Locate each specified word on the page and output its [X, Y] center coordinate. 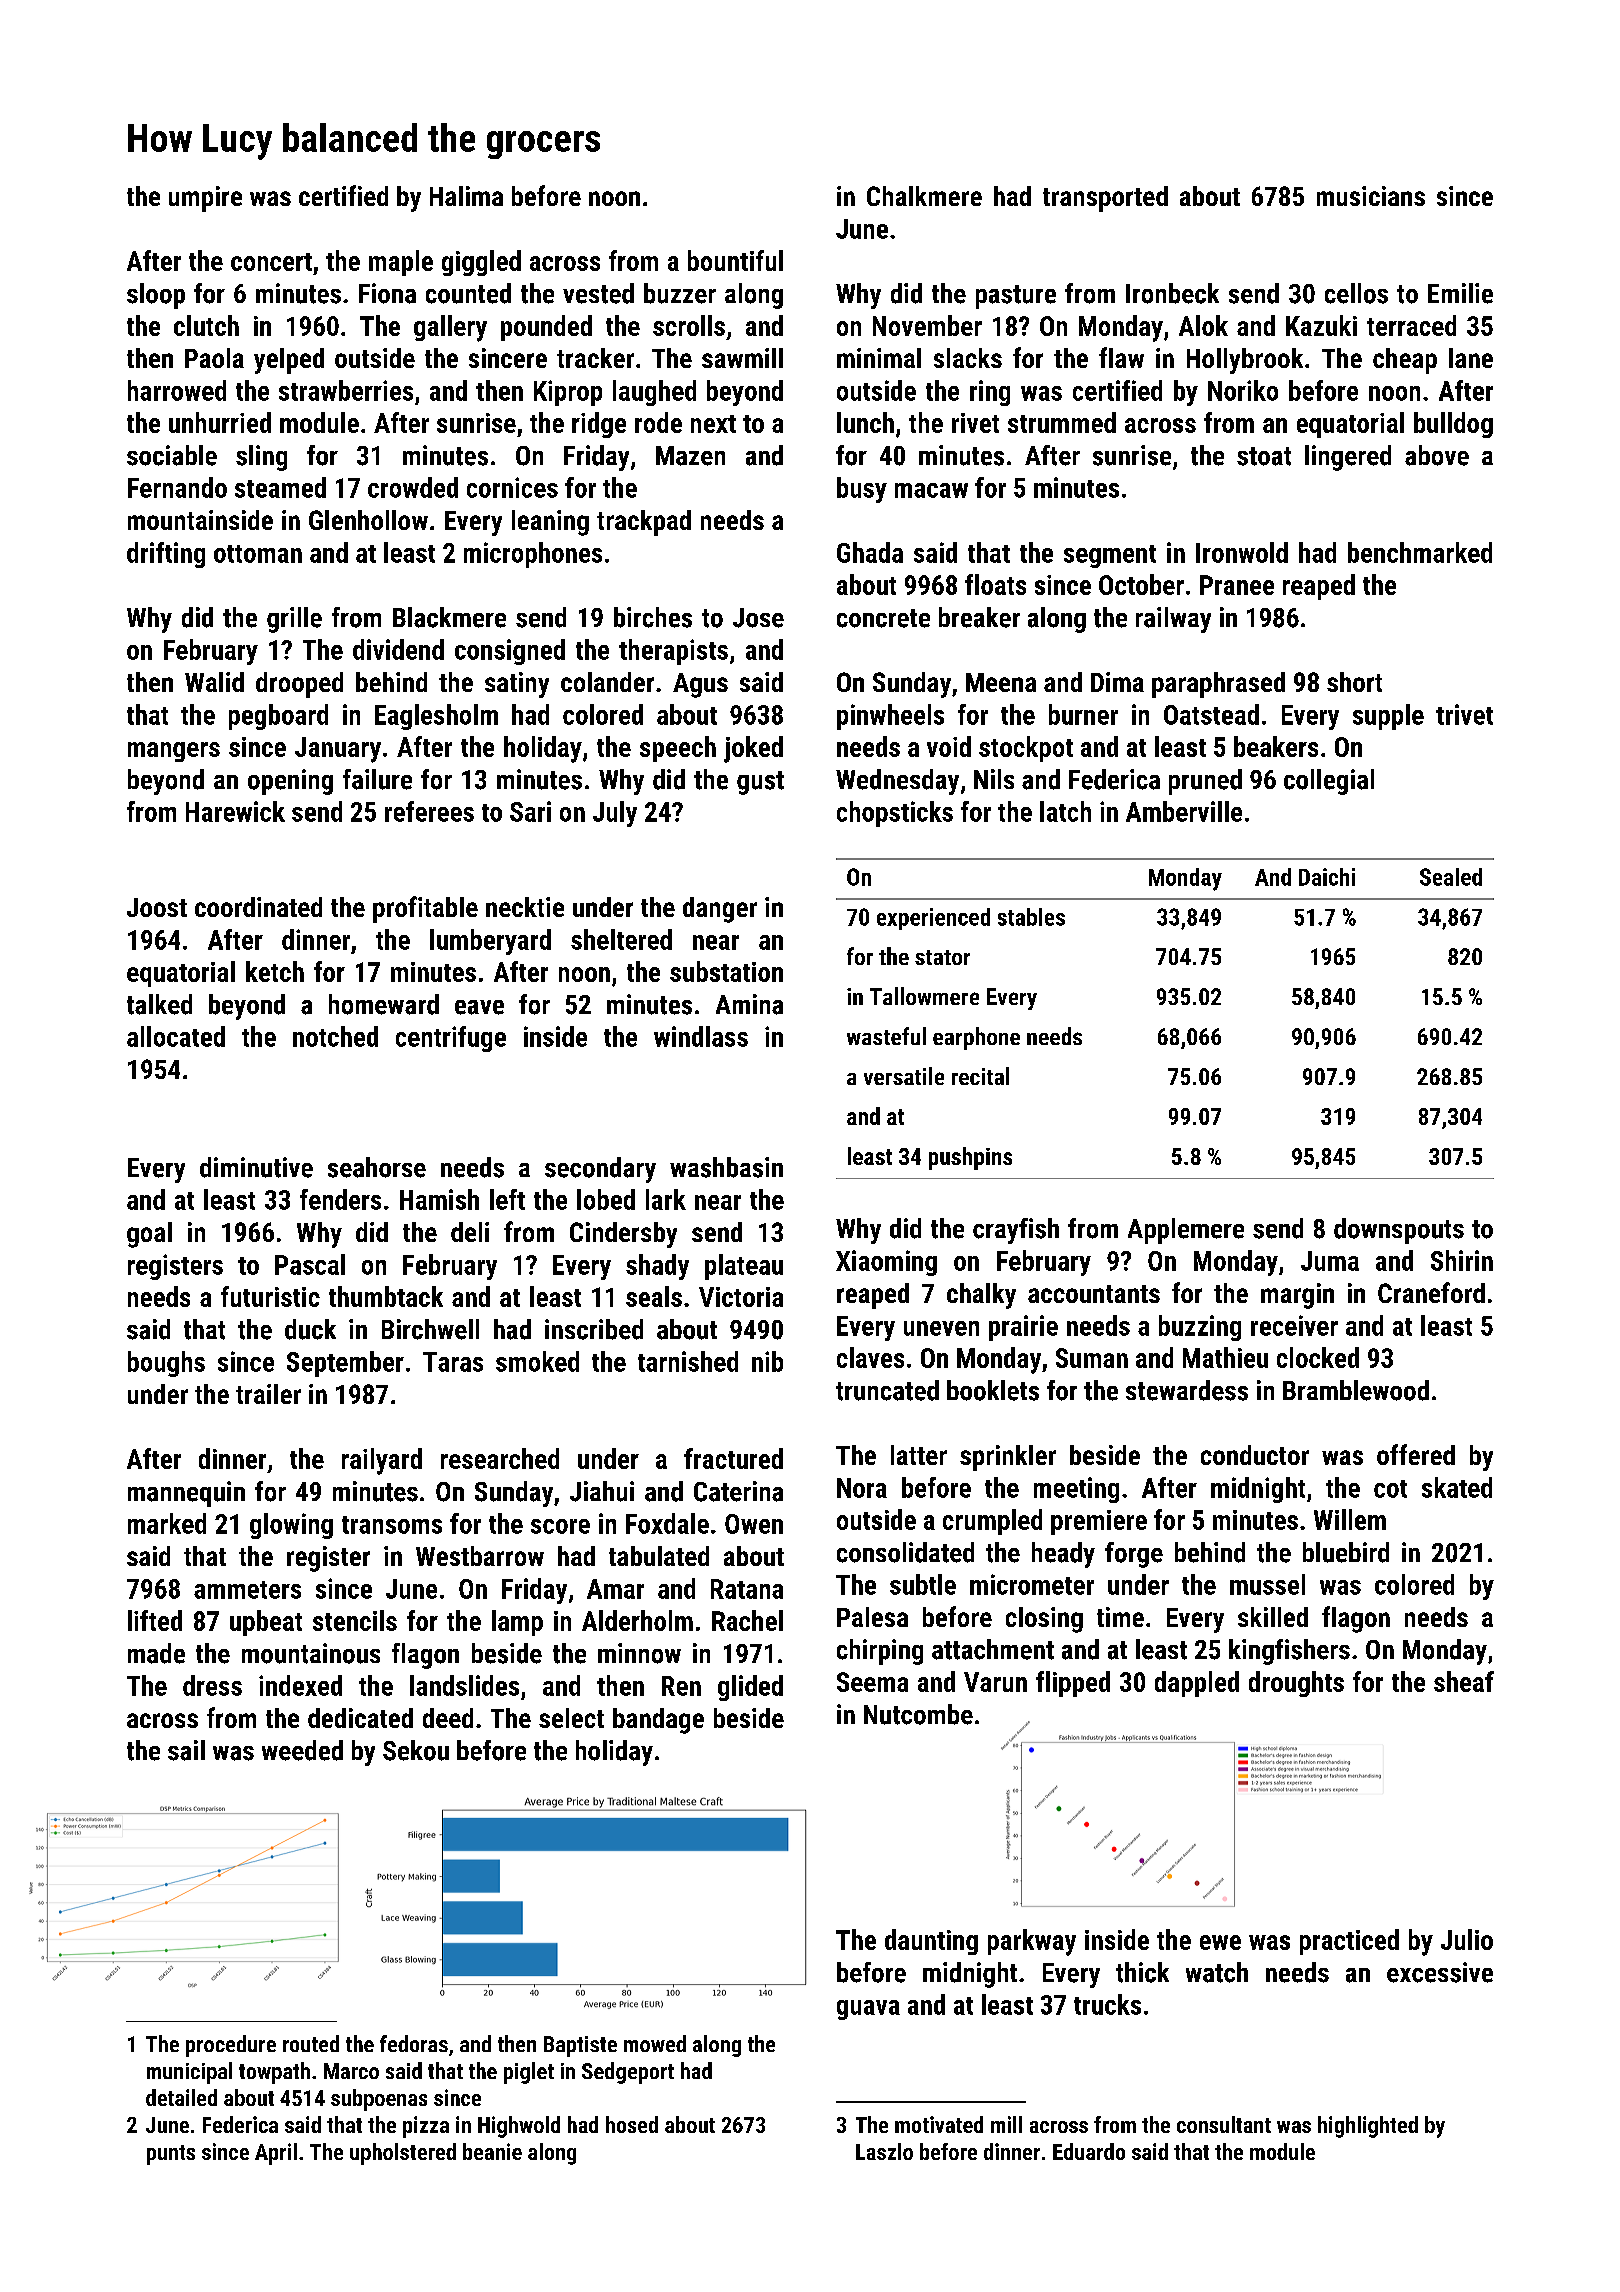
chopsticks [895, 814]
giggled [481, 263]
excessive [1440, 1972]
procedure [231, 2046]
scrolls [689, 325]
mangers [174, 752]
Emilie [1460, 293]
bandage [658, 1721]
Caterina [738, 1491]
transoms [392, 1525]
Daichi [1327, 877]
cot [1390, 1489]
